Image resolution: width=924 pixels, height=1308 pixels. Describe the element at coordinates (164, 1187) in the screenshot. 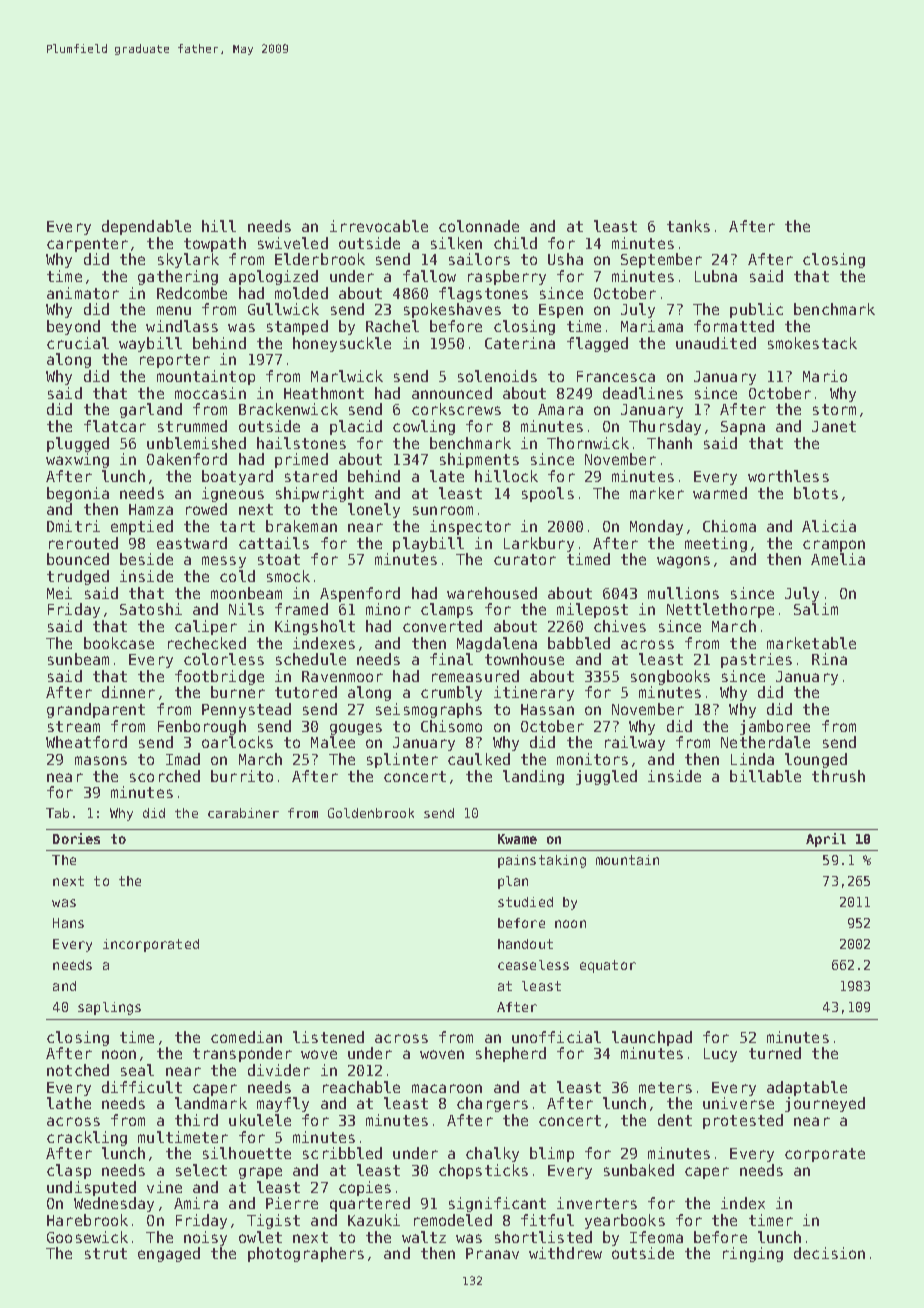

I see `vine` at that location.
